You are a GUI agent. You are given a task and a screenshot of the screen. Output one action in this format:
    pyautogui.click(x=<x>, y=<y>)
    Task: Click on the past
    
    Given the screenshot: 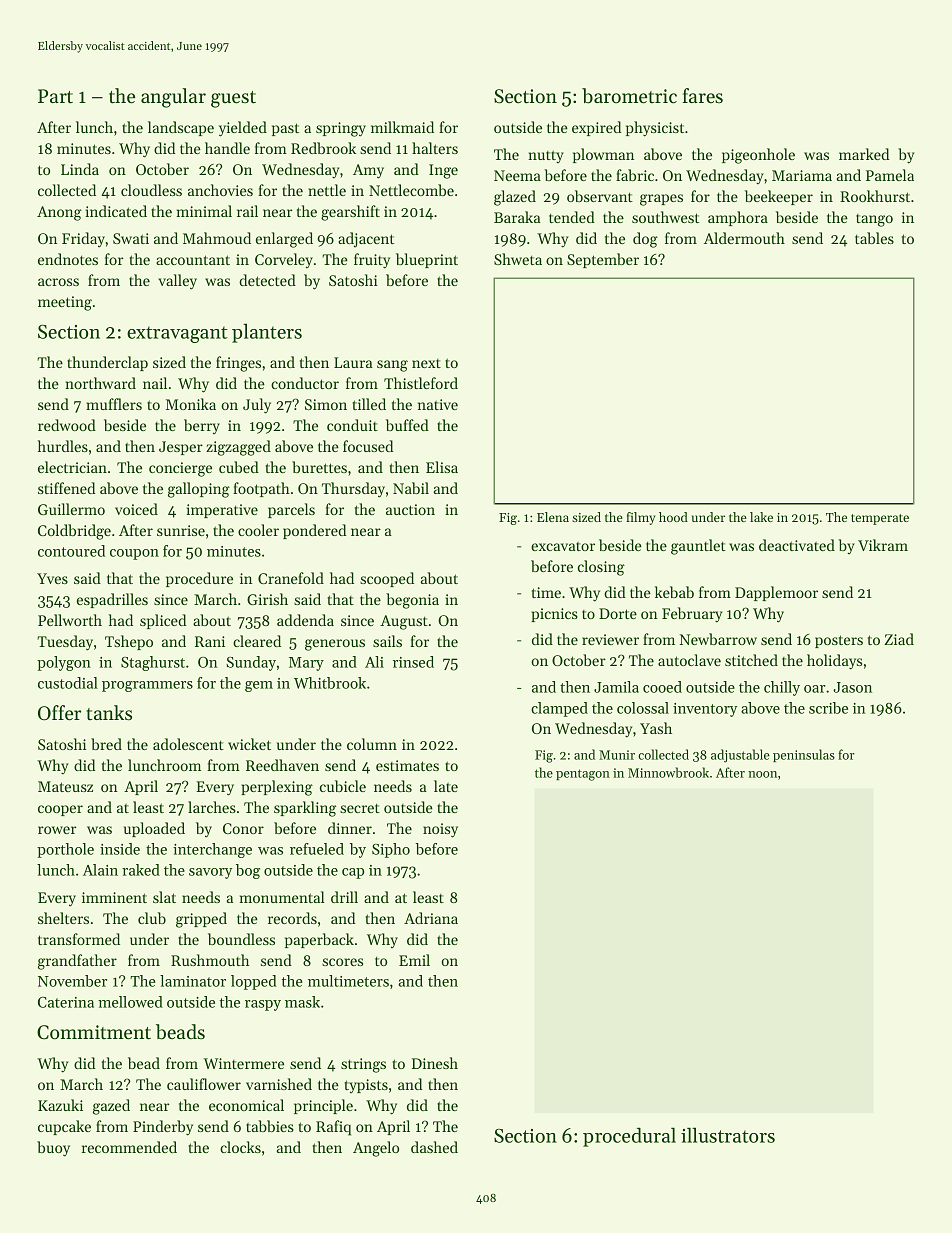 What is the action you would take?
    pyautogui.click(x=285, y=129)
